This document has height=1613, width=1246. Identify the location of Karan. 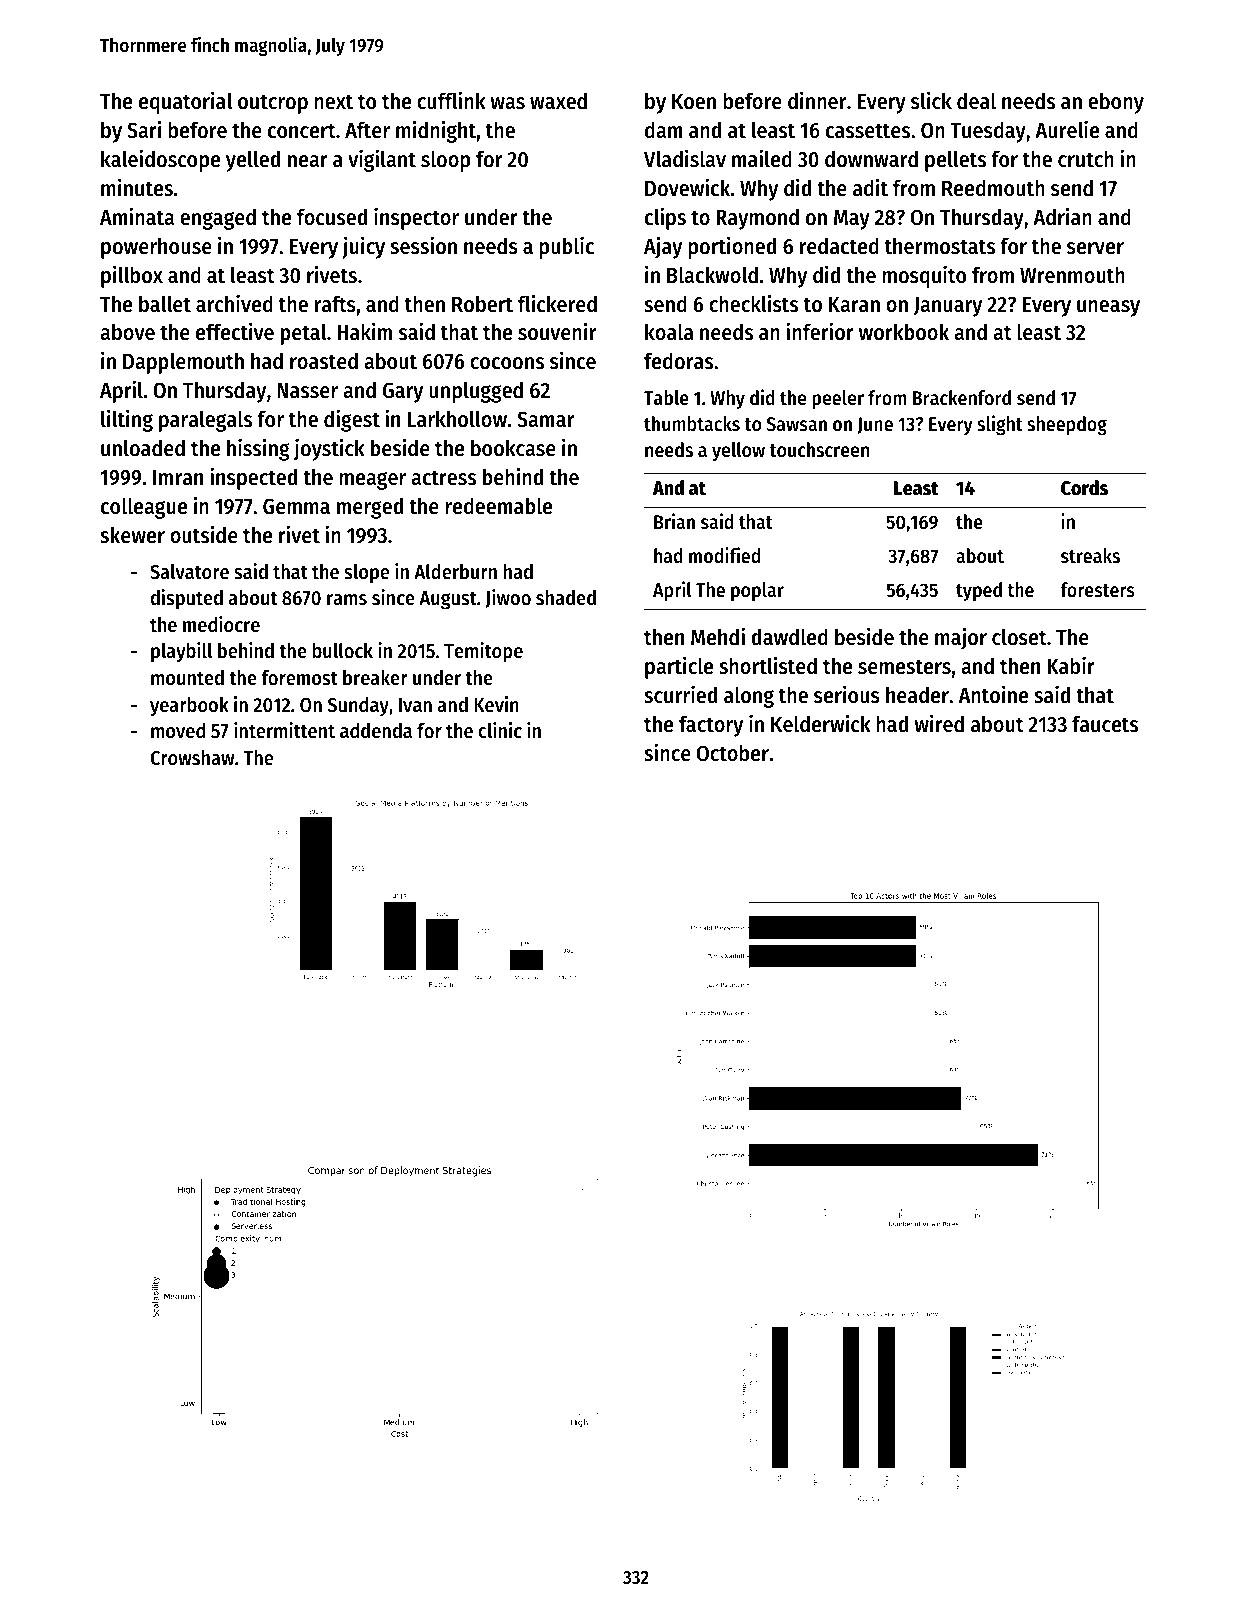
(854, 305).
